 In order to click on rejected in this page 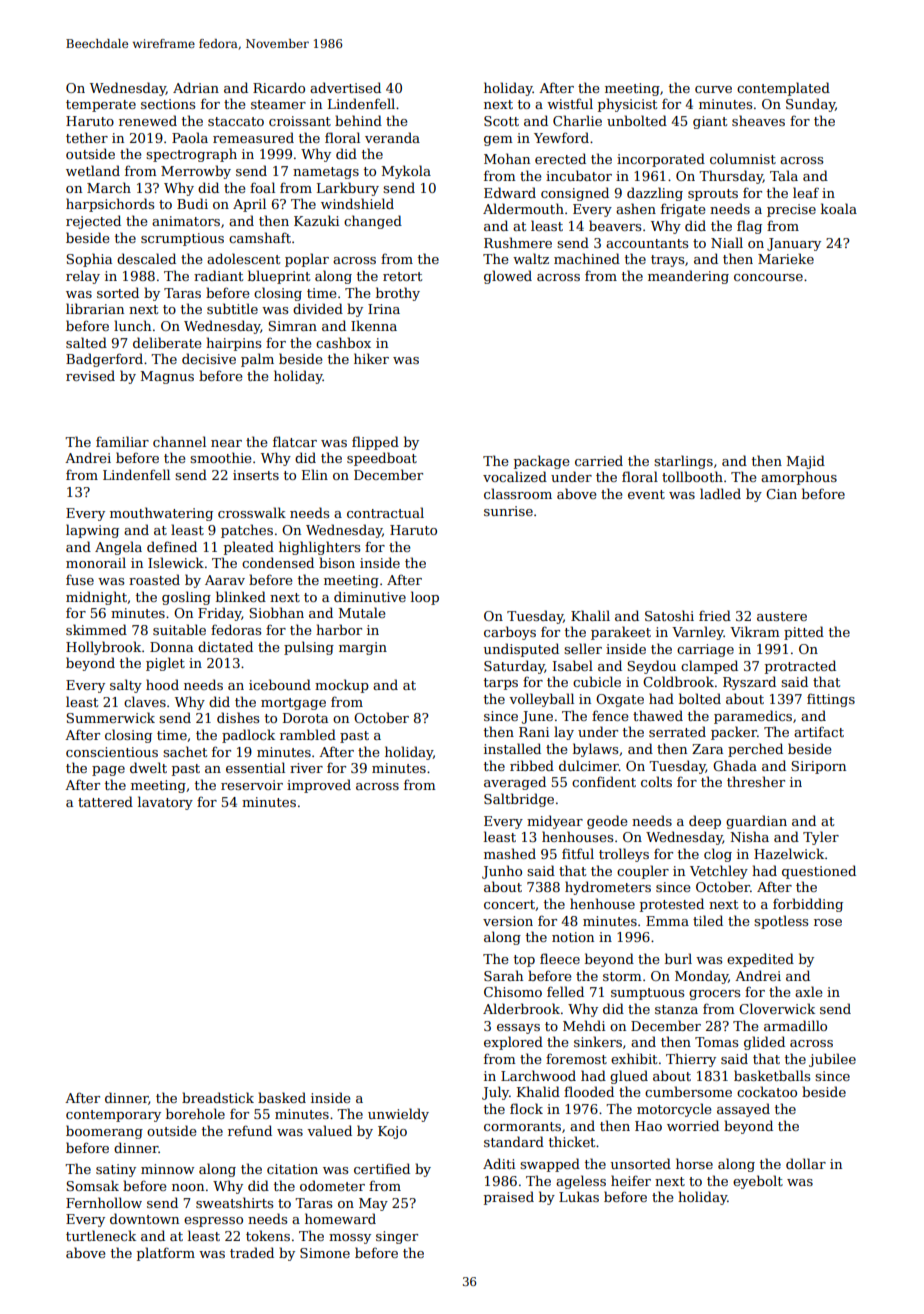, I will do `click(93, 222)`.
